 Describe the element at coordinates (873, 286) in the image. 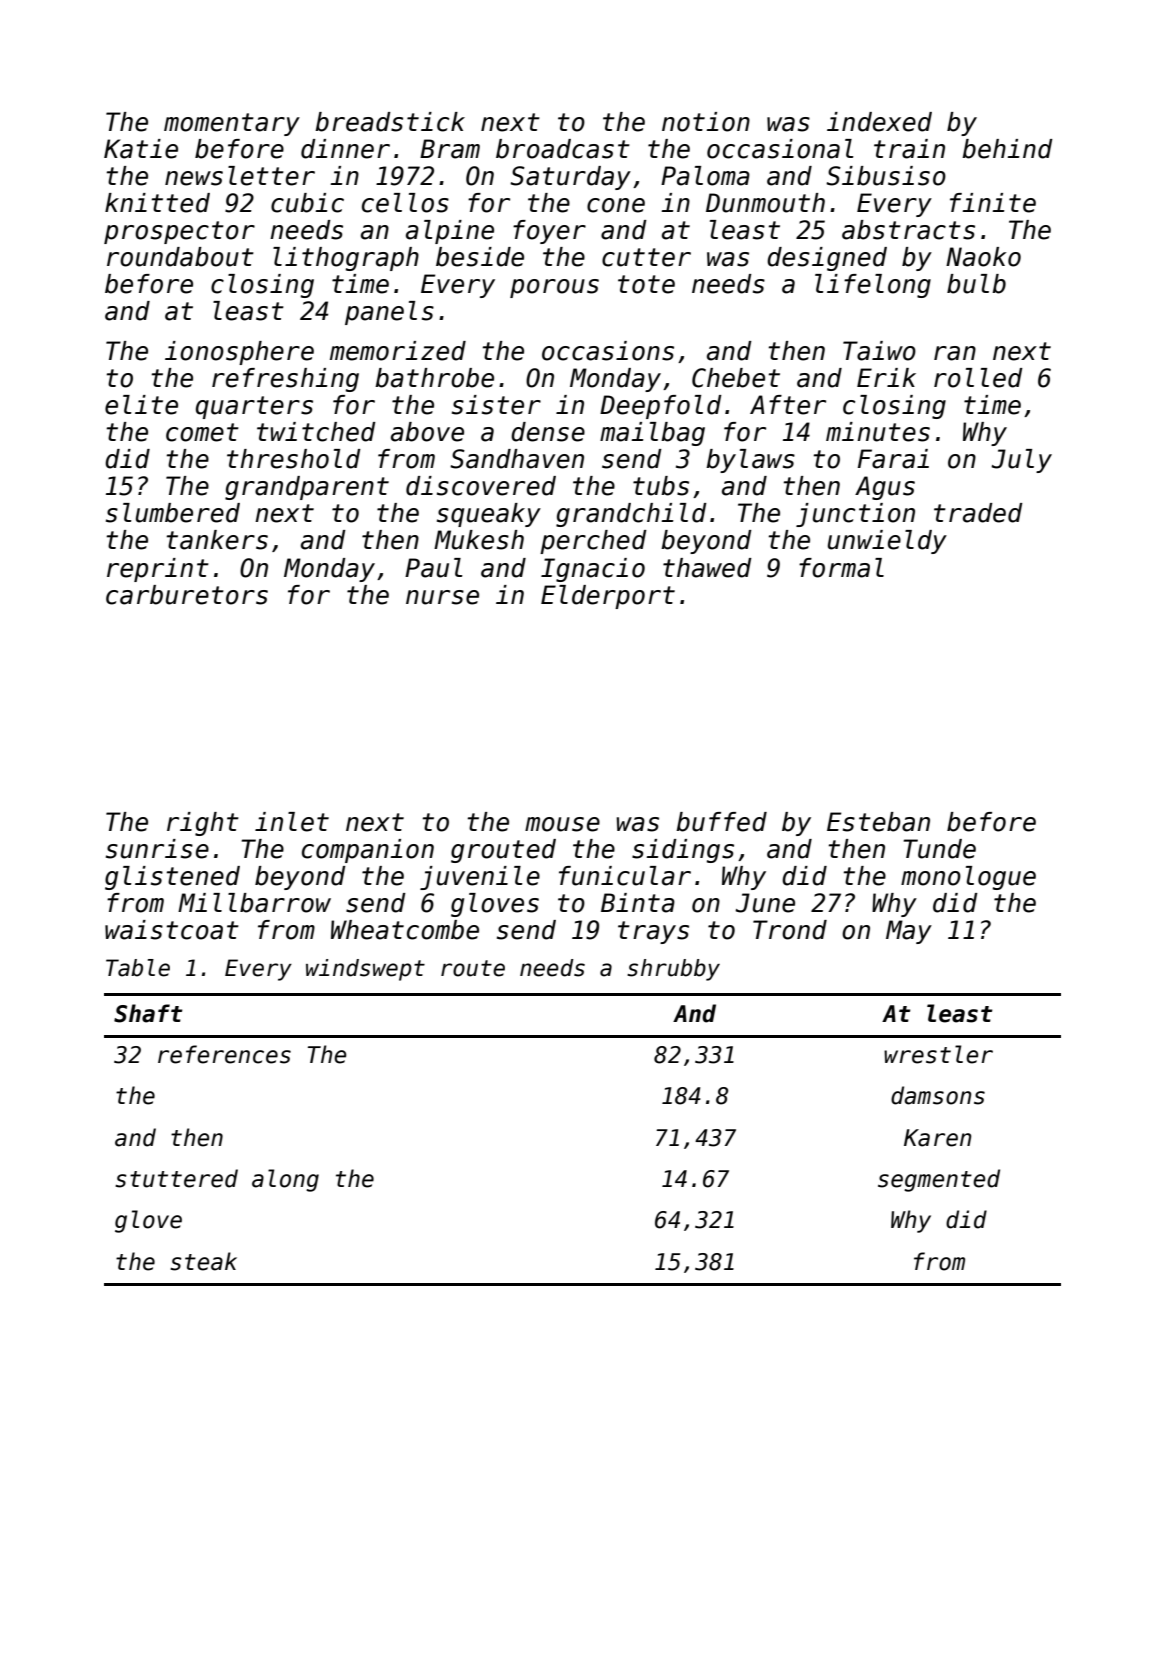

I see `lifelong` at that location.
